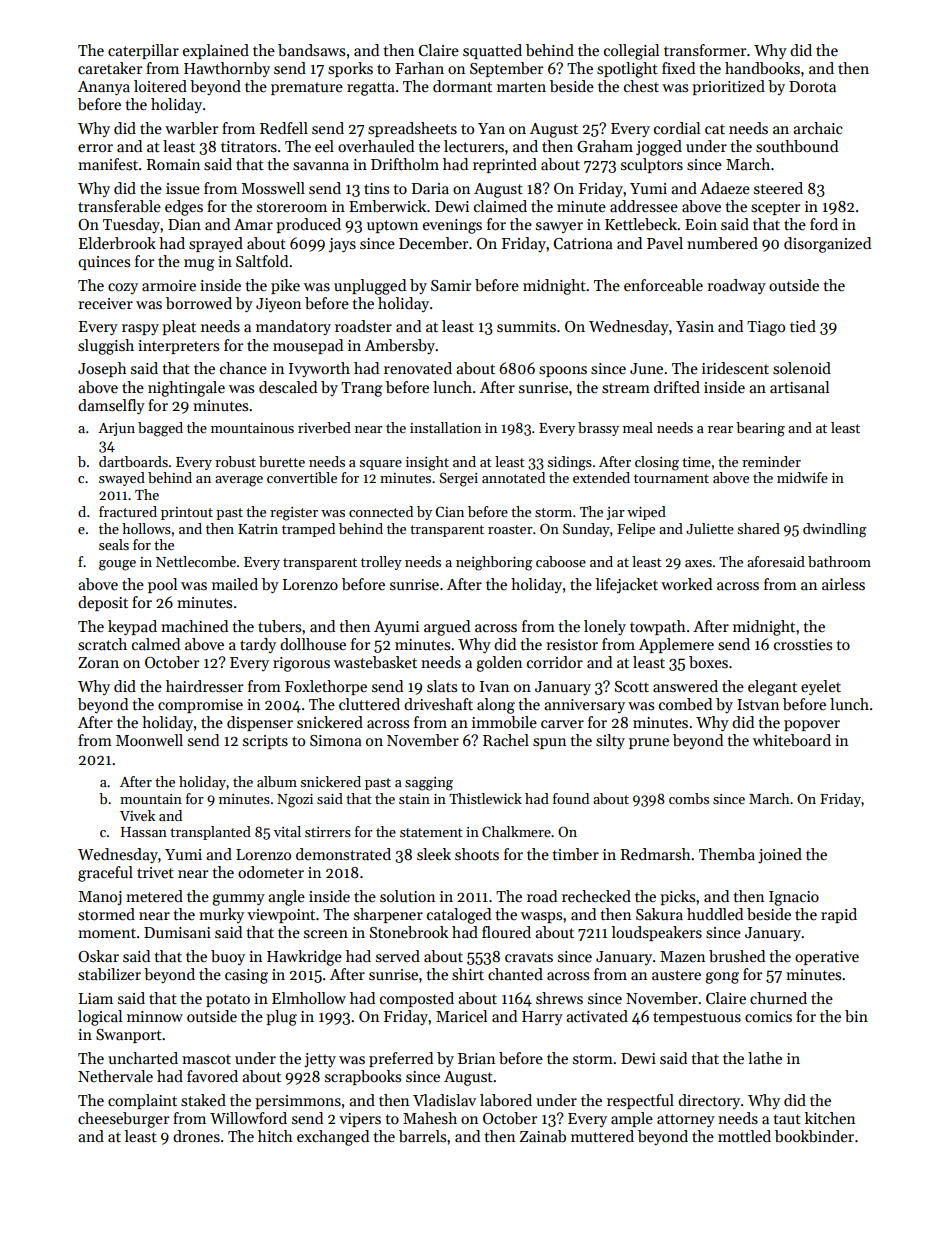 The image size is (952, 1233). What do you see at coordinates (812, 86) in the image?
I see `Dorota` at bounding box center [812, 86].
